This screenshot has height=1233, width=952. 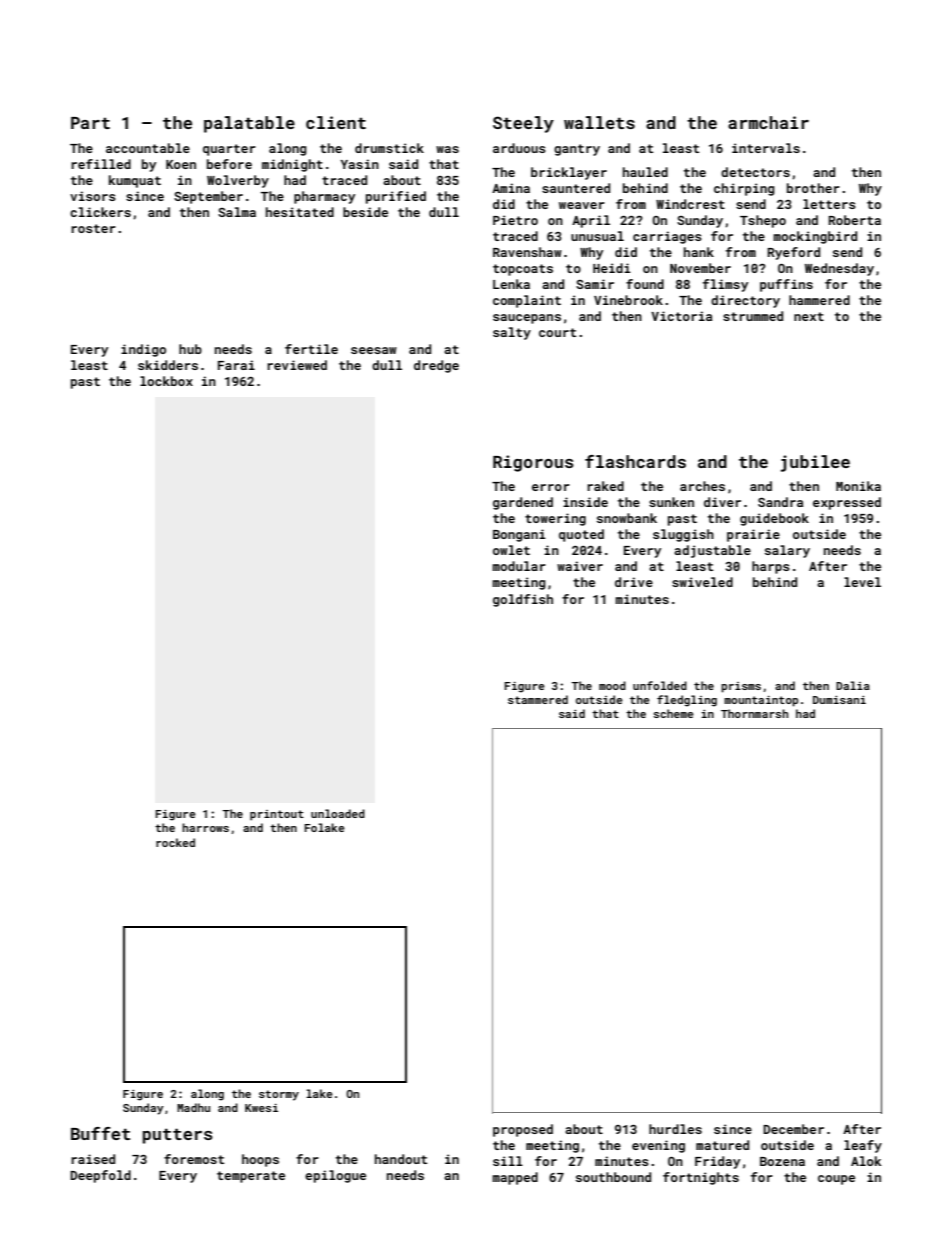 I want to click on December, so click(x=793, y=1129).
